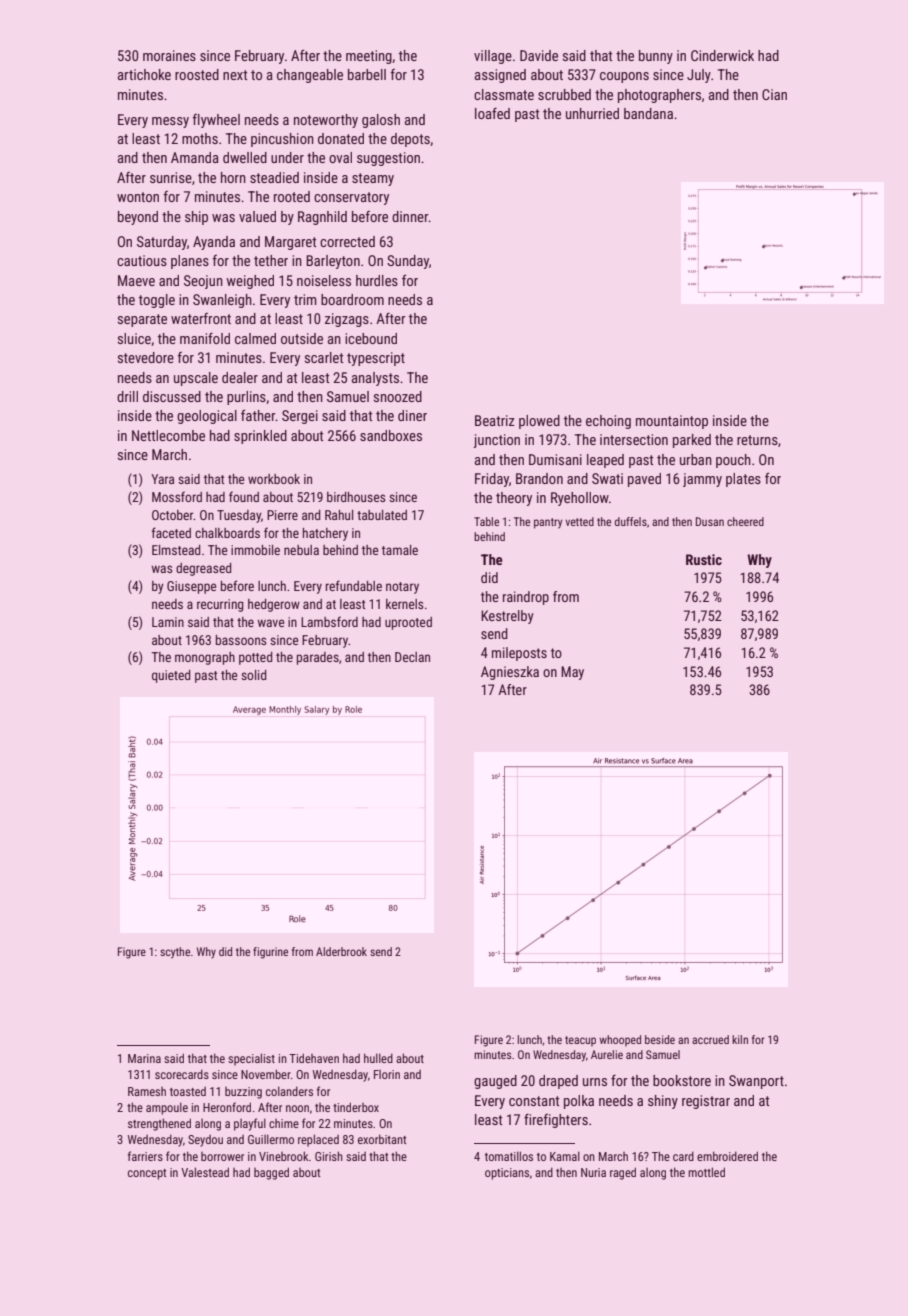 The height and width of the page is (1316, 908). I want to click on tamale, so click(400, 550).
